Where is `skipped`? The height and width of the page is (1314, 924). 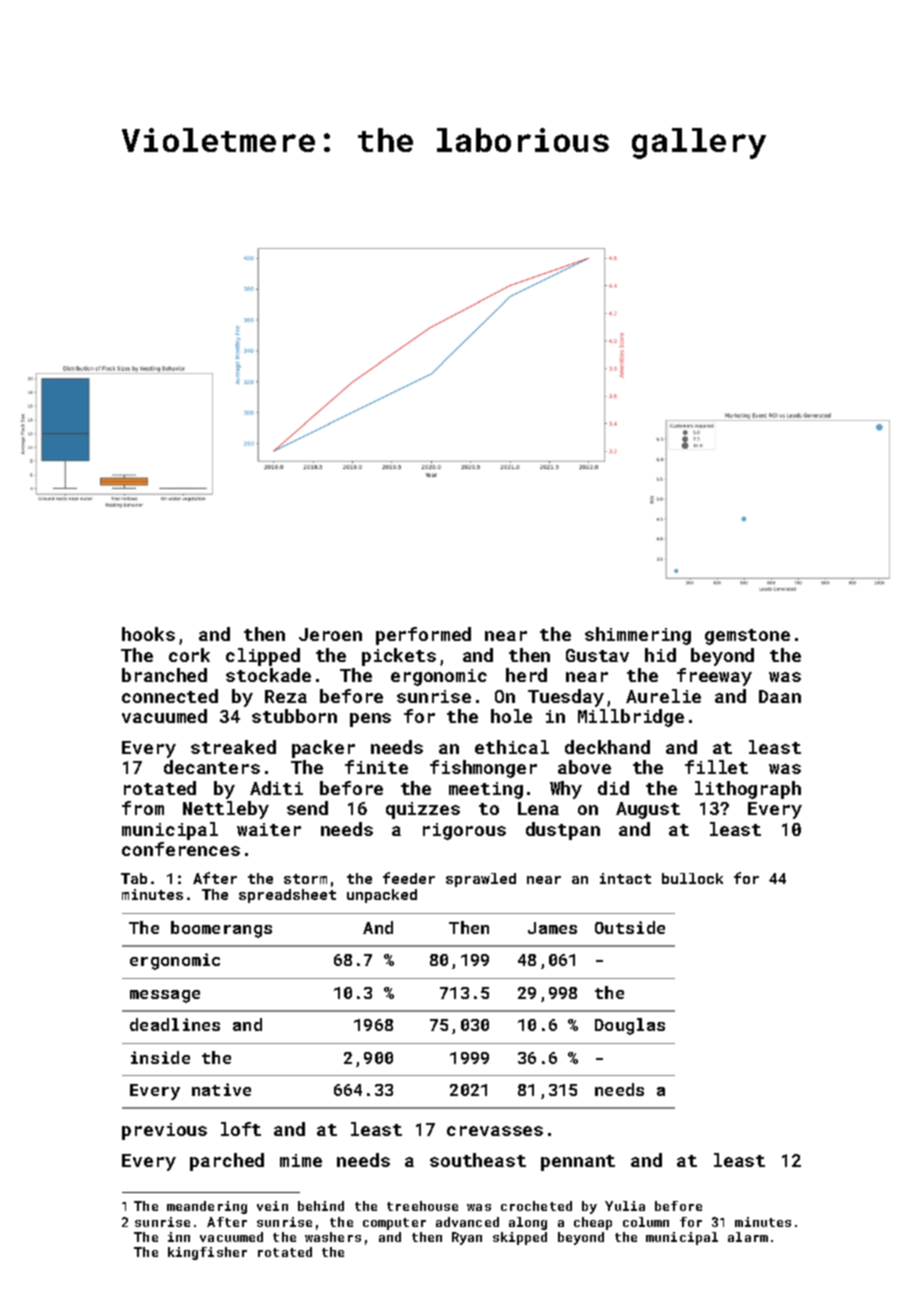 skipped is located at coordinates (520, 1238).
